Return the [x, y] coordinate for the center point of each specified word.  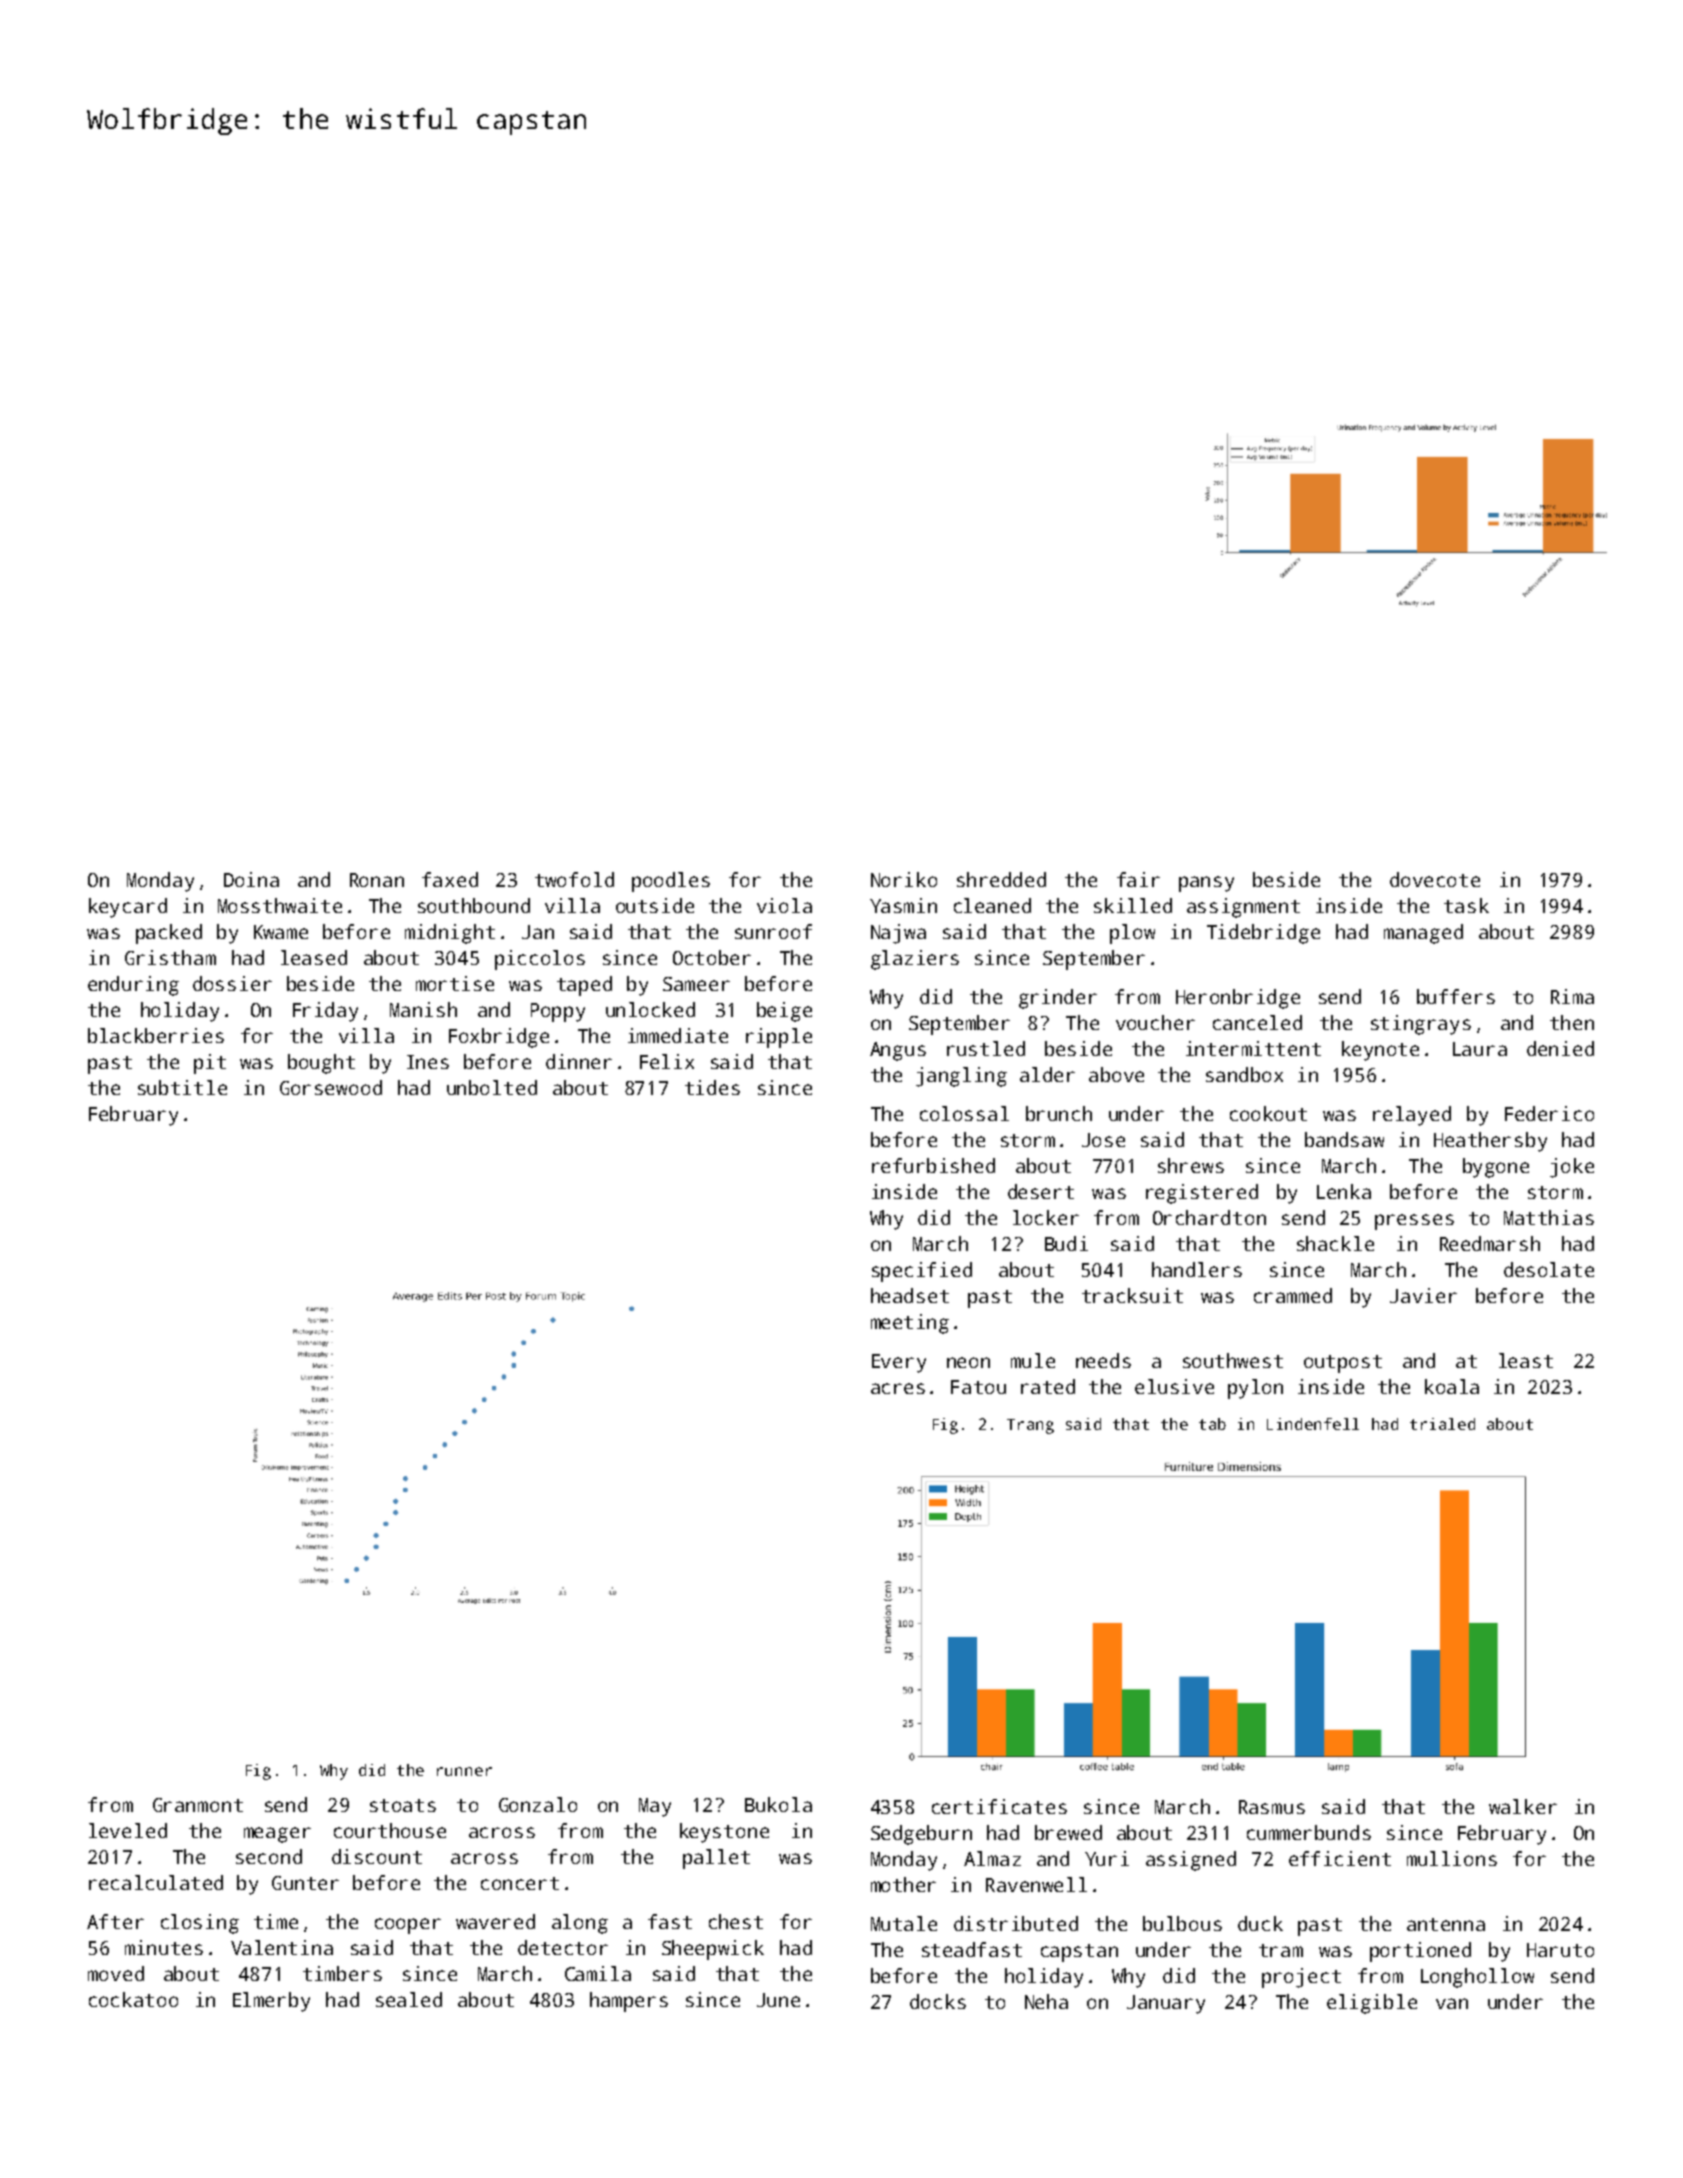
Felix [667, 1061]
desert [1041, 1191]
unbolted [492, 1087]
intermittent [1253, 1048]
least [1526, 1360]
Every [899, 1363]
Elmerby [271, 2002]
